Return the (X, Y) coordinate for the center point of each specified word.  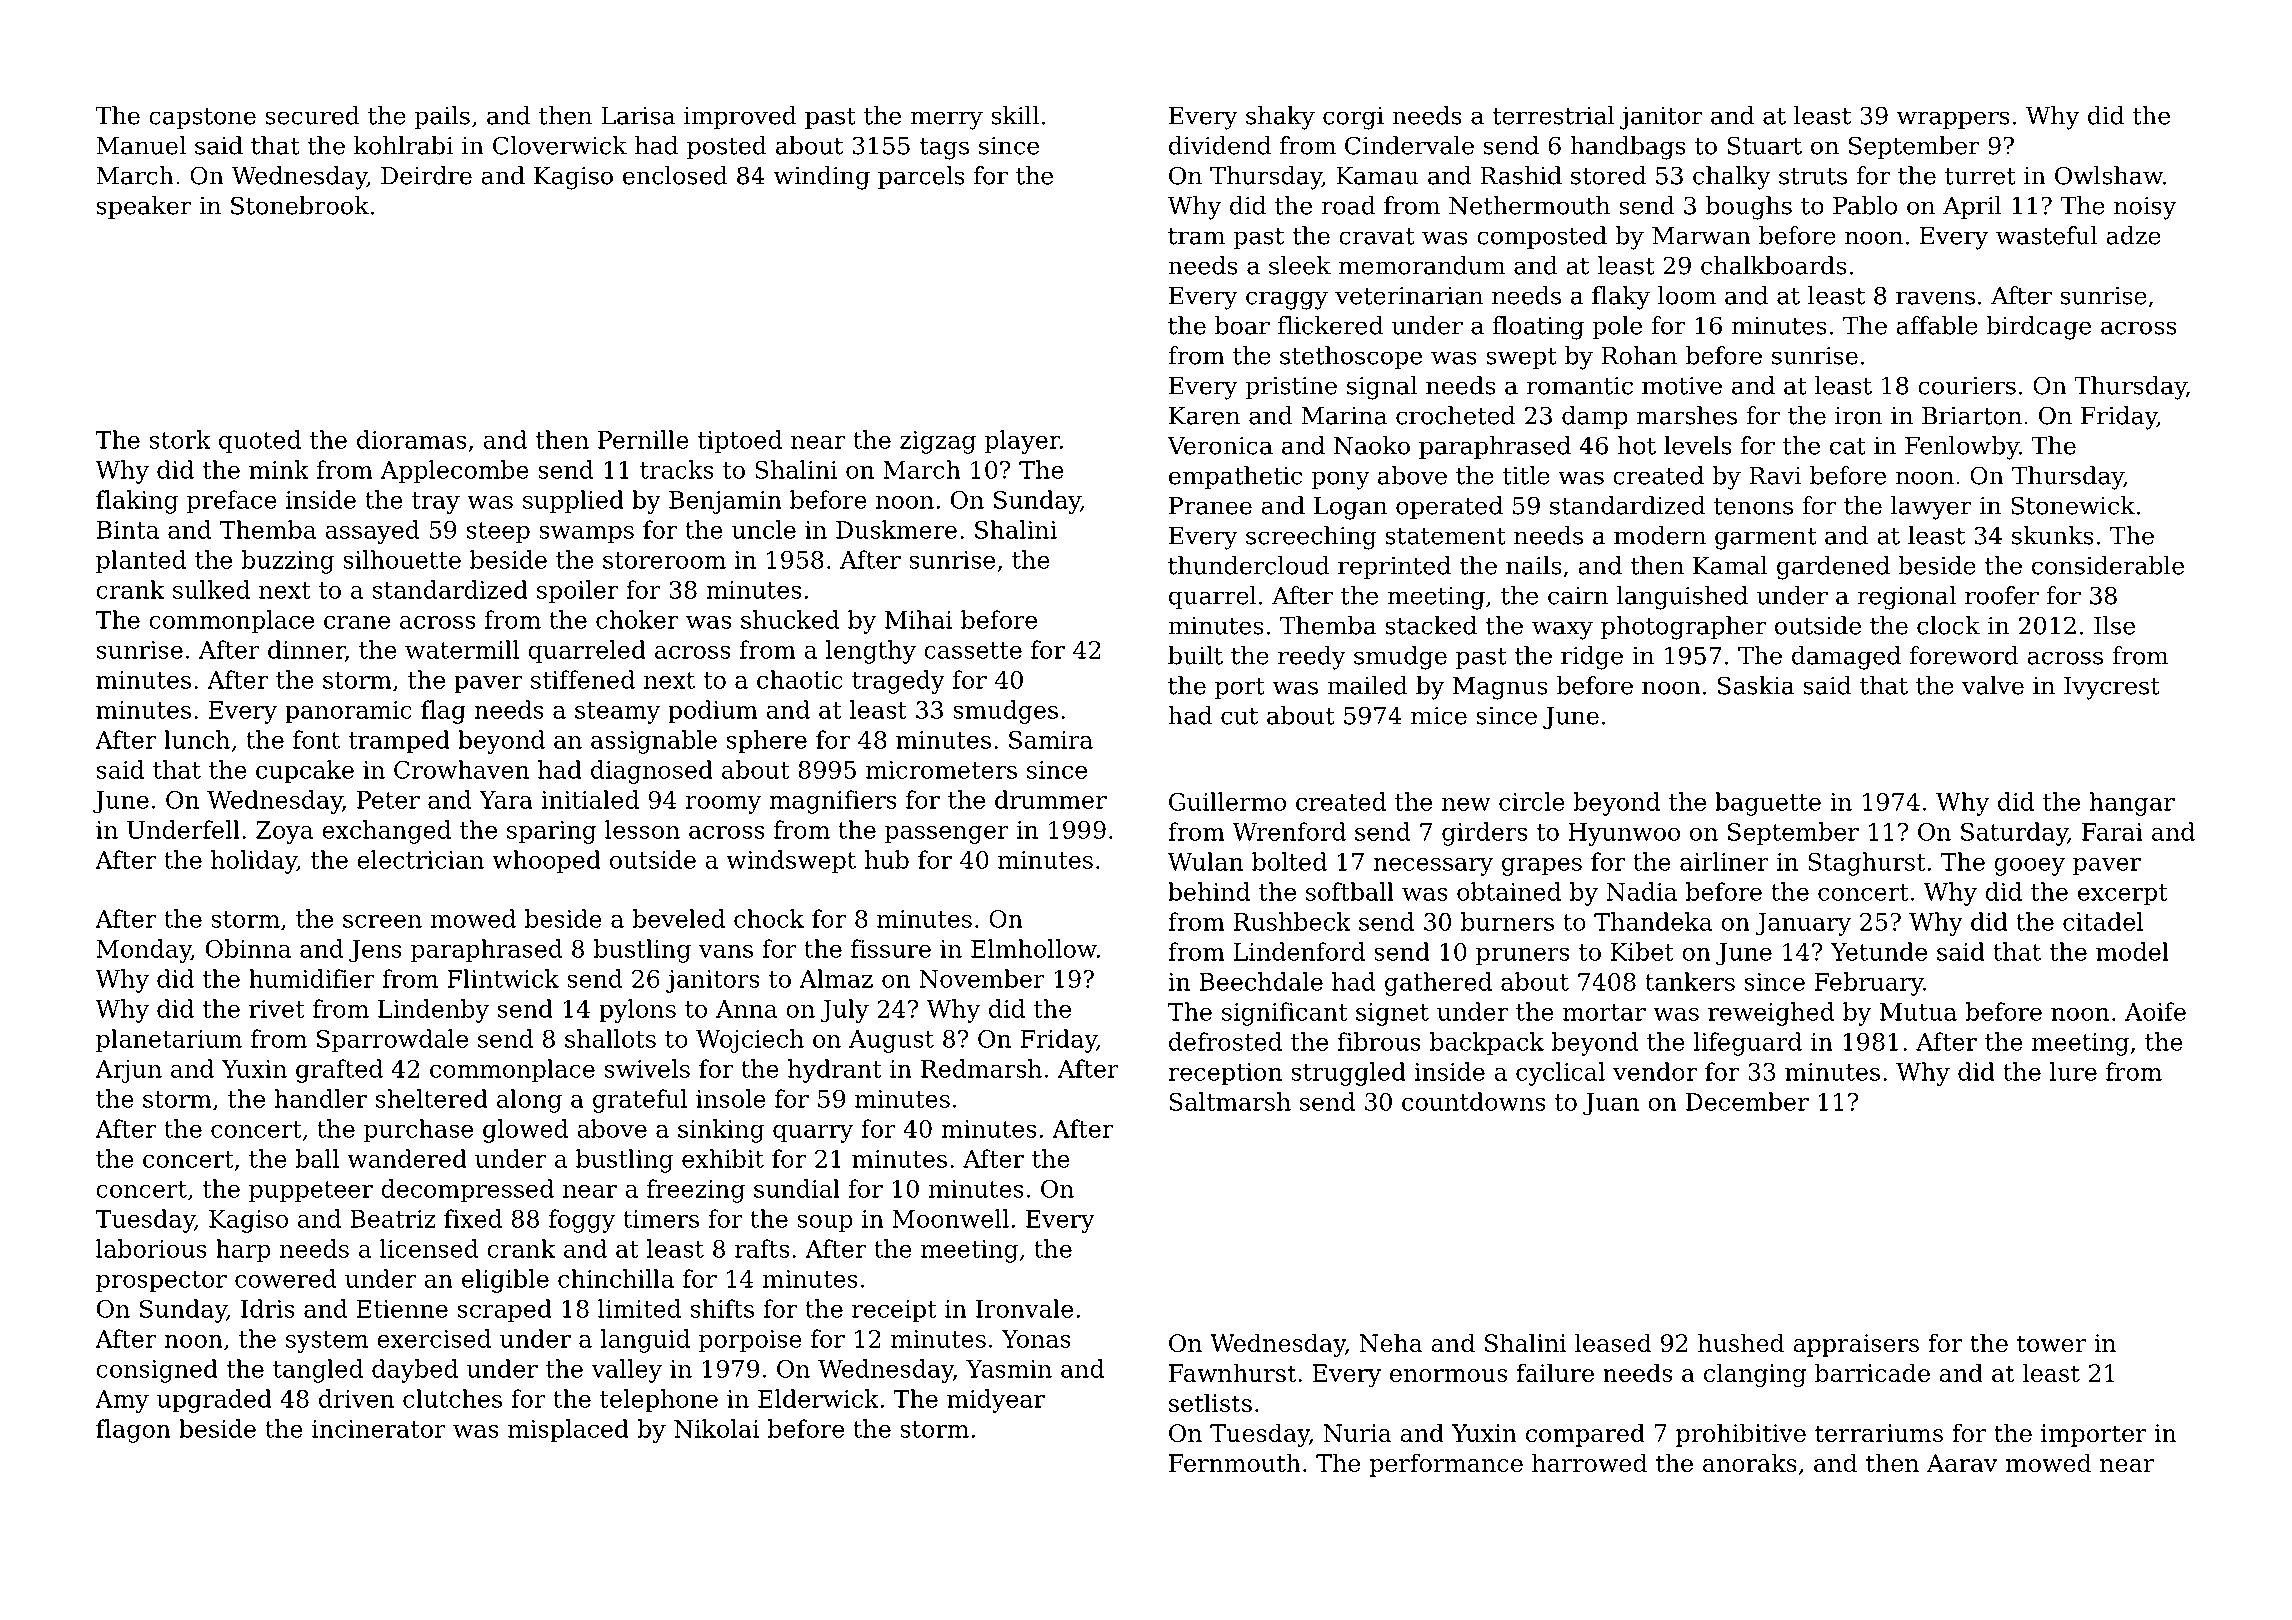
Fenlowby (1962, 448)
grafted (339, 1071)
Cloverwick (560, 145)
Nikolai (716, 1428)
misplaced (568, 1431)
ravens (1935, 298)
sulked (211, 589)
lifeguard (1748, 1044)
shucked (790, 619)
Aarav (1962, 1463)
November (982, 978)
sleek (1300, 265)
